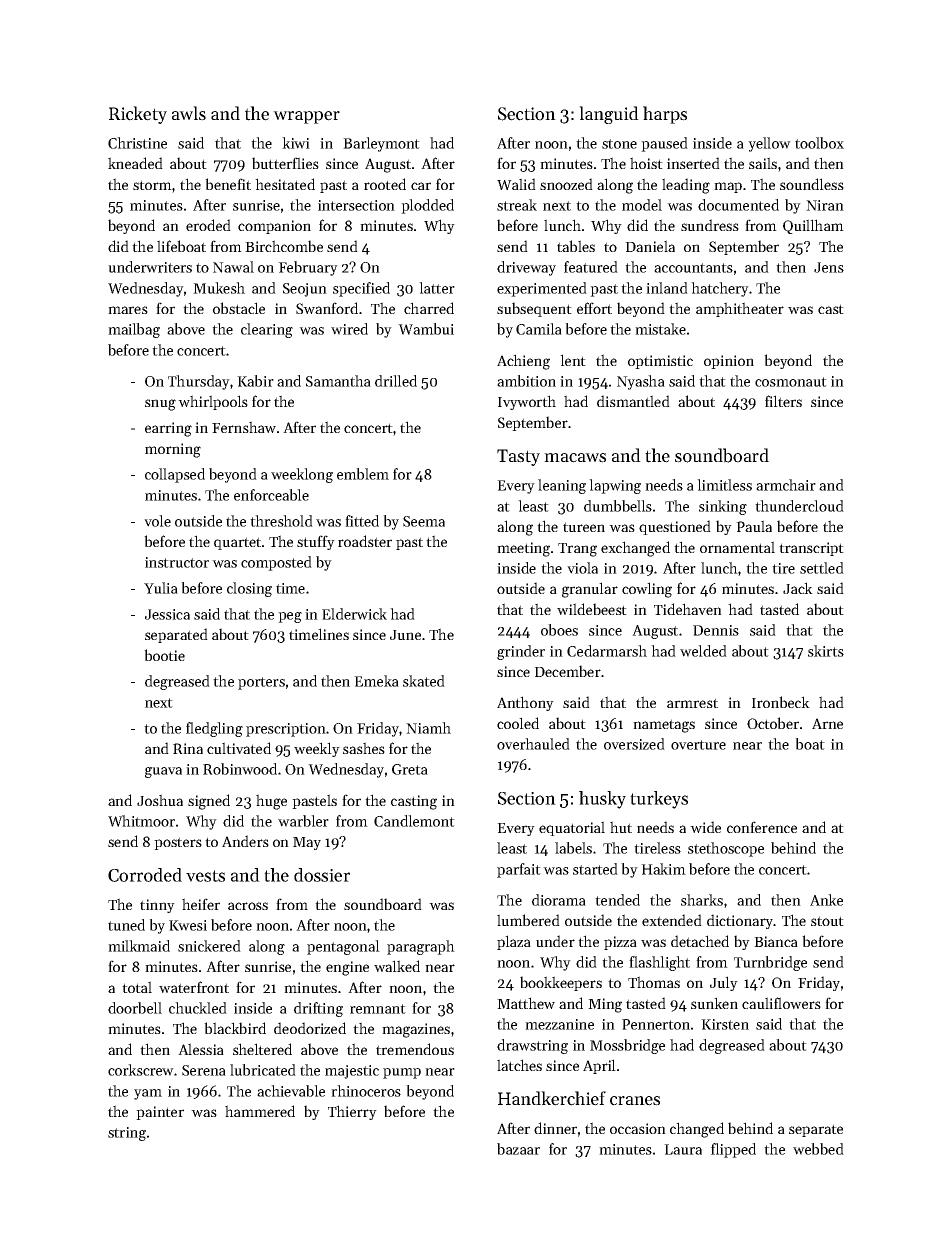  Describe the element at coordinates (609, 115) in the document. I see `languid` at that location.
